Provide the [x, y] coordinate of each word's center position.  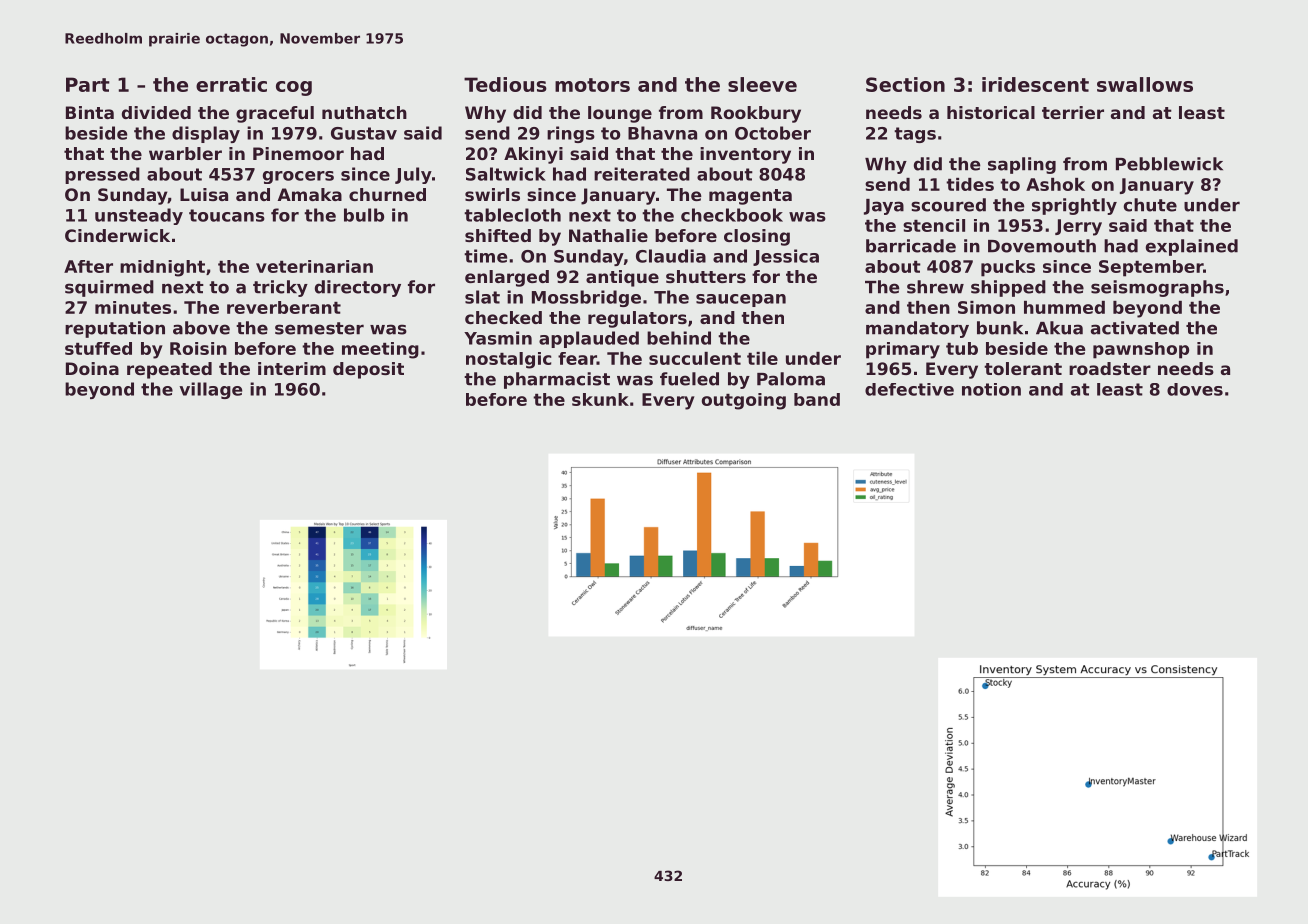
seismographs [1157, 288]
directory [358, 288]
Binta [90, 112]
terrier [1073, 112]
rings [571, 134]
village [210, 390]
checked [503, 317]
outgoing [744, 401]
